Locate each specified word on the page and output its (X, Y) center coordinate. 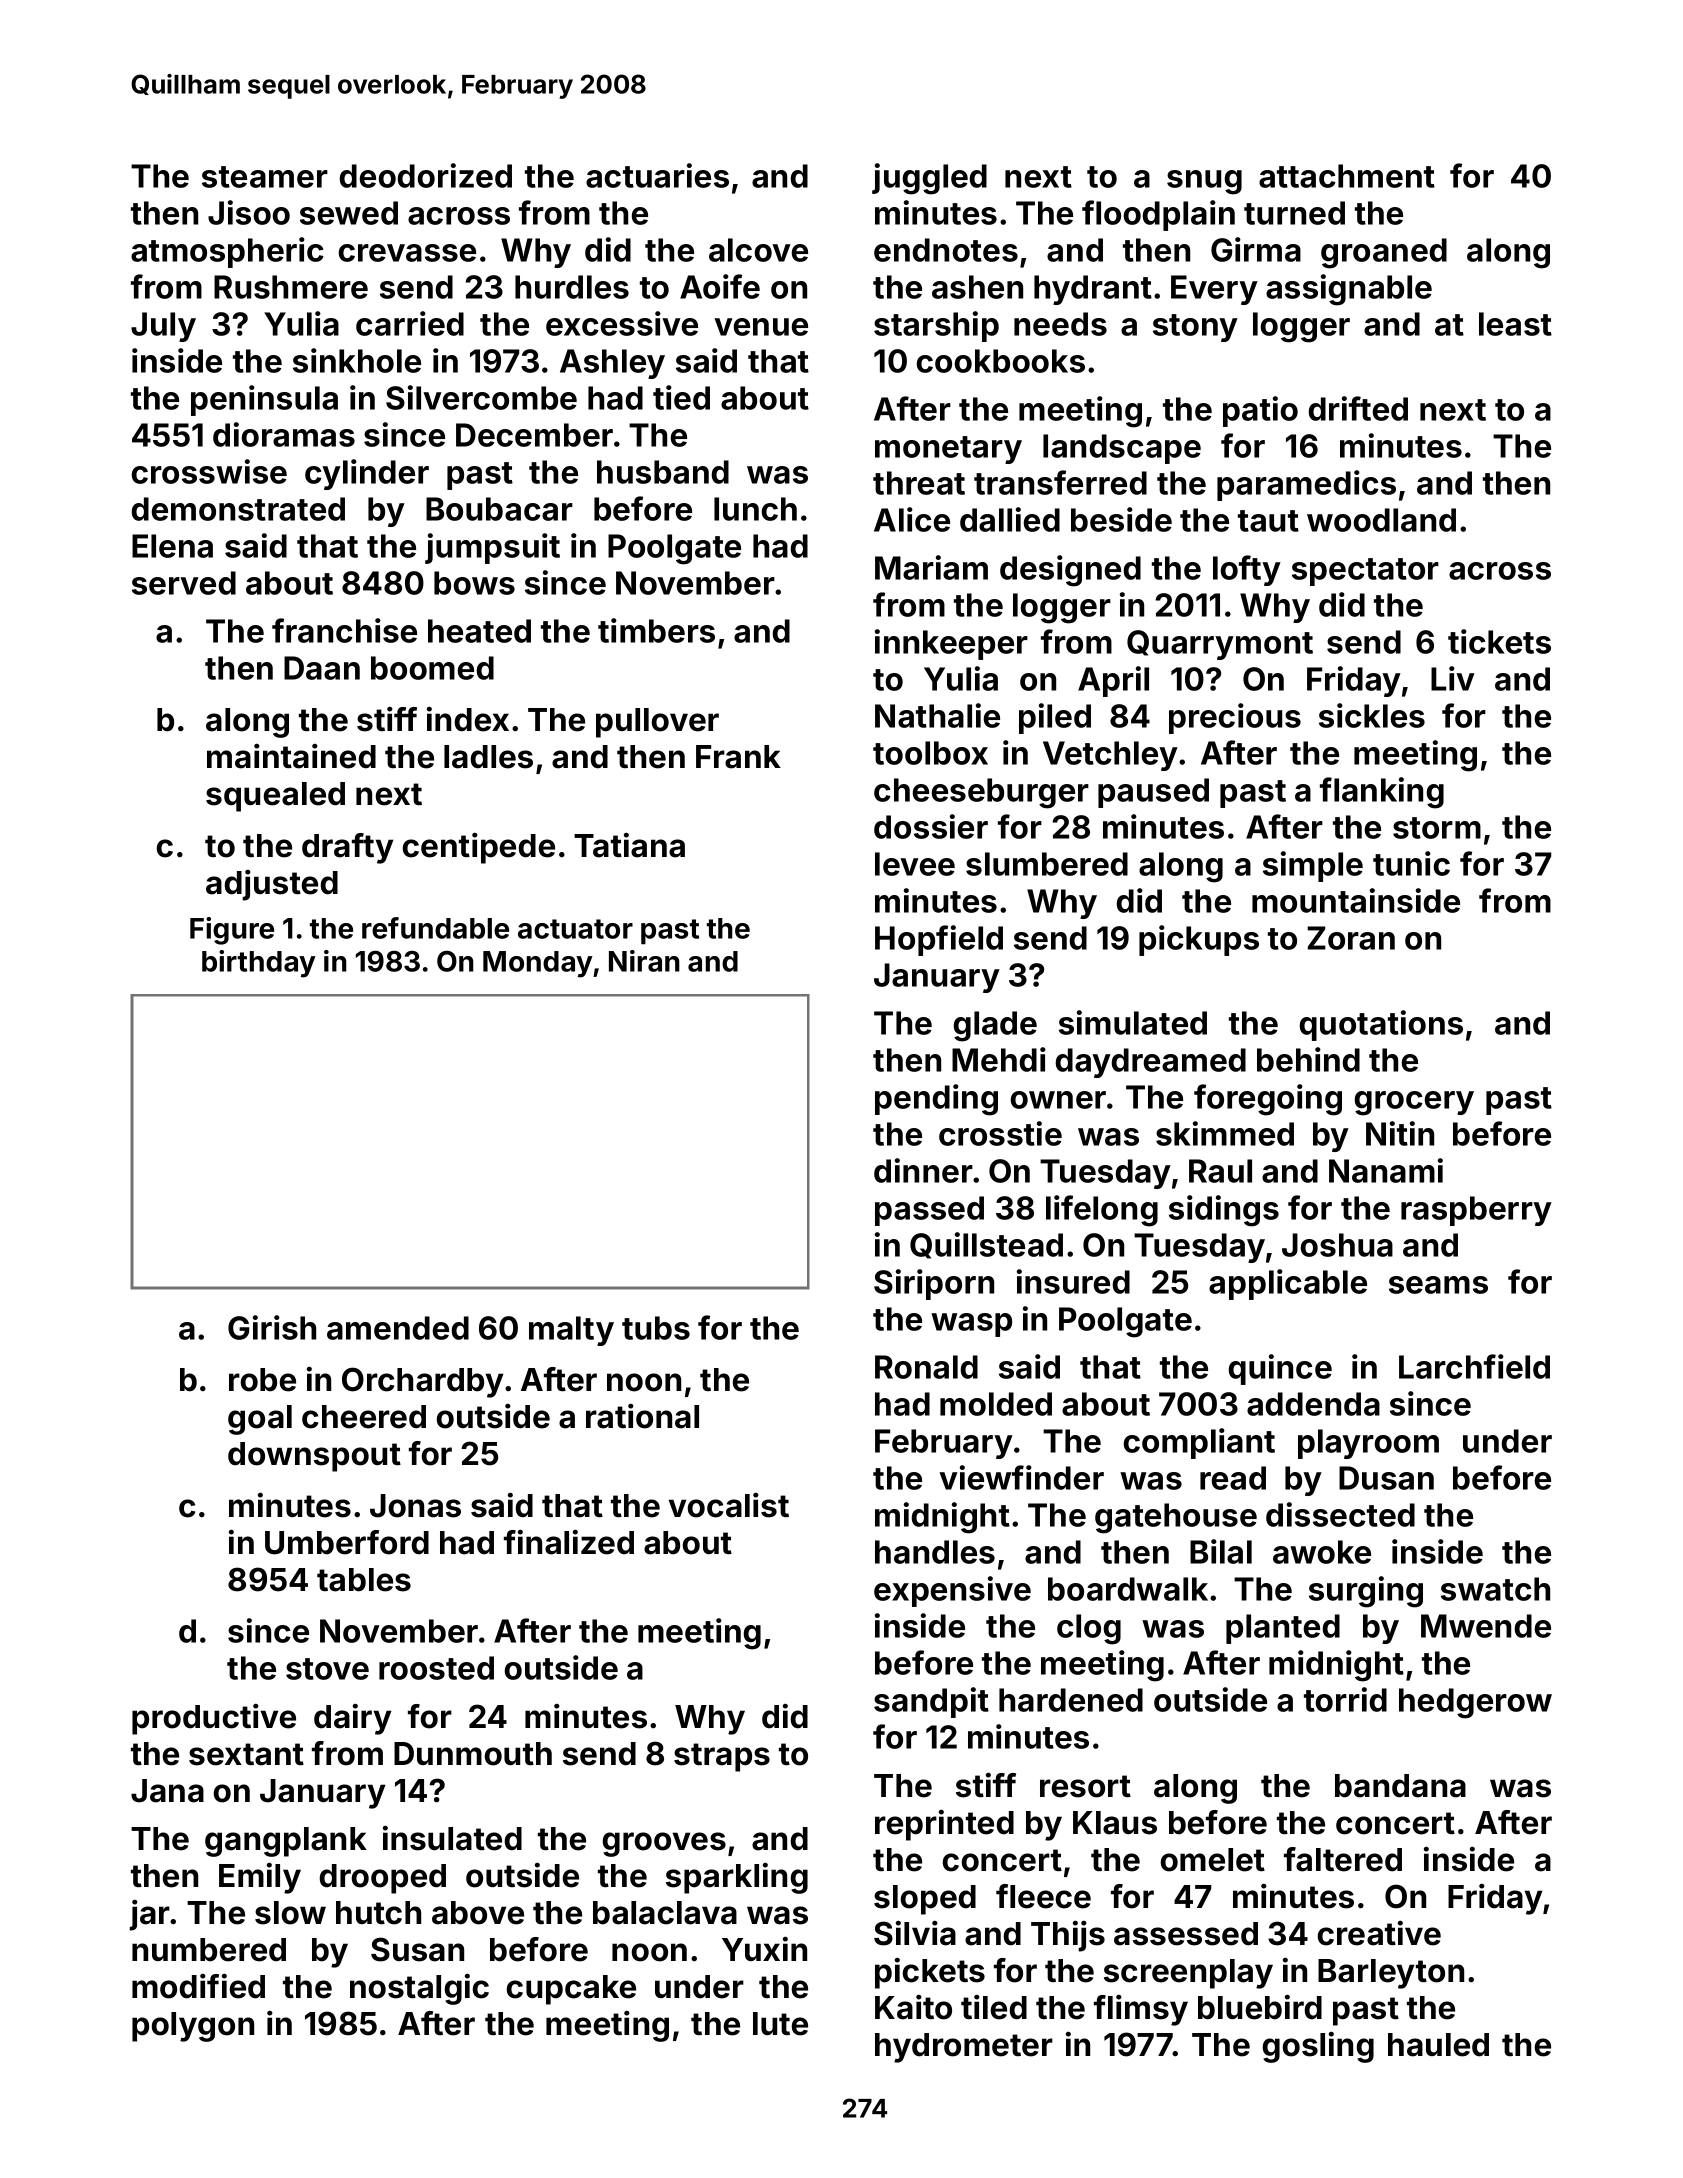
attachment (1347, 176)
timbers (656, 630)
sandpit (931, 1702)
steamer (265, 177)
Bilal (1221, 1551)
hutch (378, 1913)
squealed (275, 797)
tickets (1499, 641)
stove (327, 1669)
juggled (929, 179)
